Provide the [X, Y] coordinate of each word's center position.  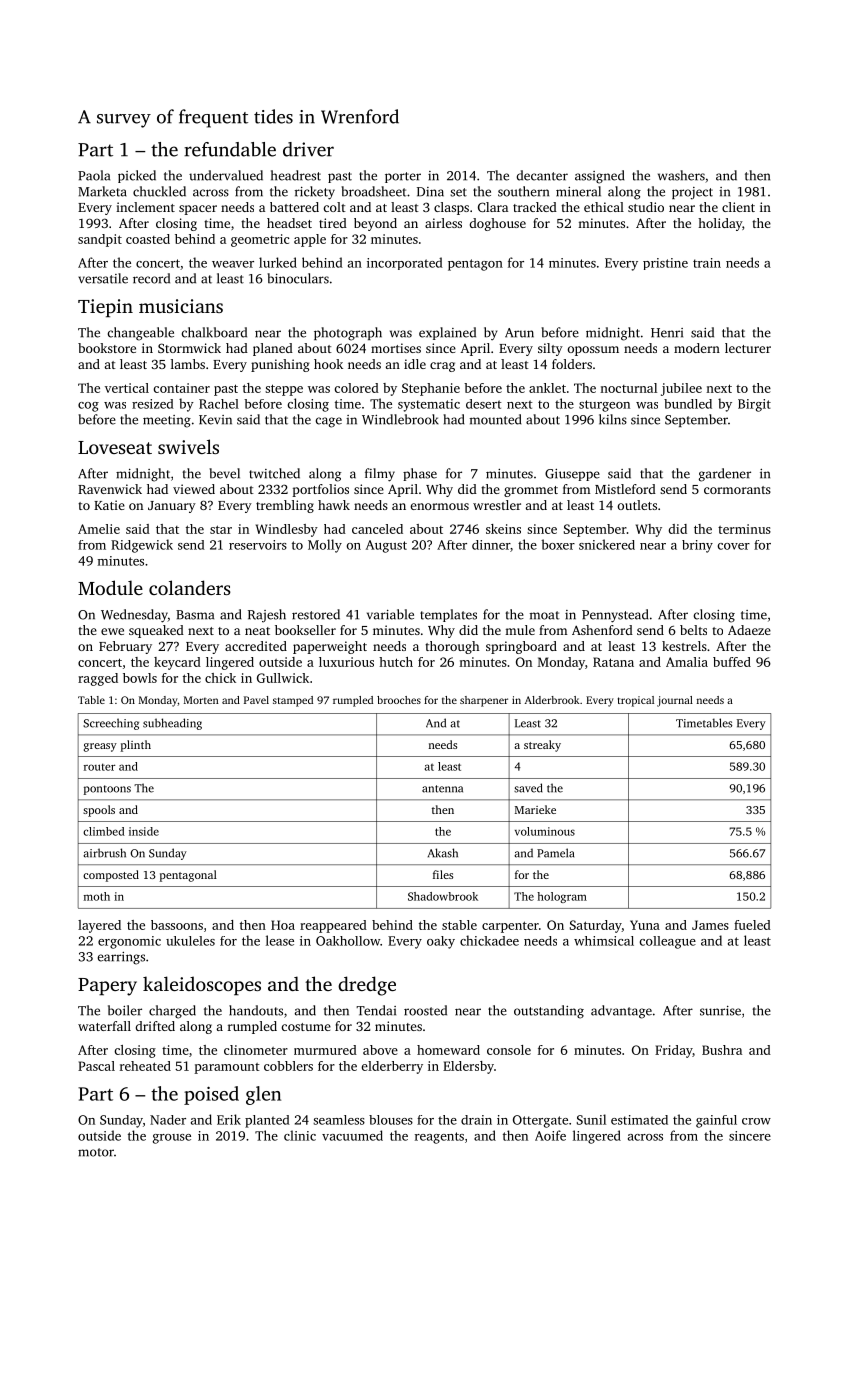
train [707, 263]
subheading [172, 724]
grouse [172, 1139]
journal [675, 701]
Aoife [550, 1135]
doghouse [498, 224]
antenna [442, 789]
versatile [103, 278]
